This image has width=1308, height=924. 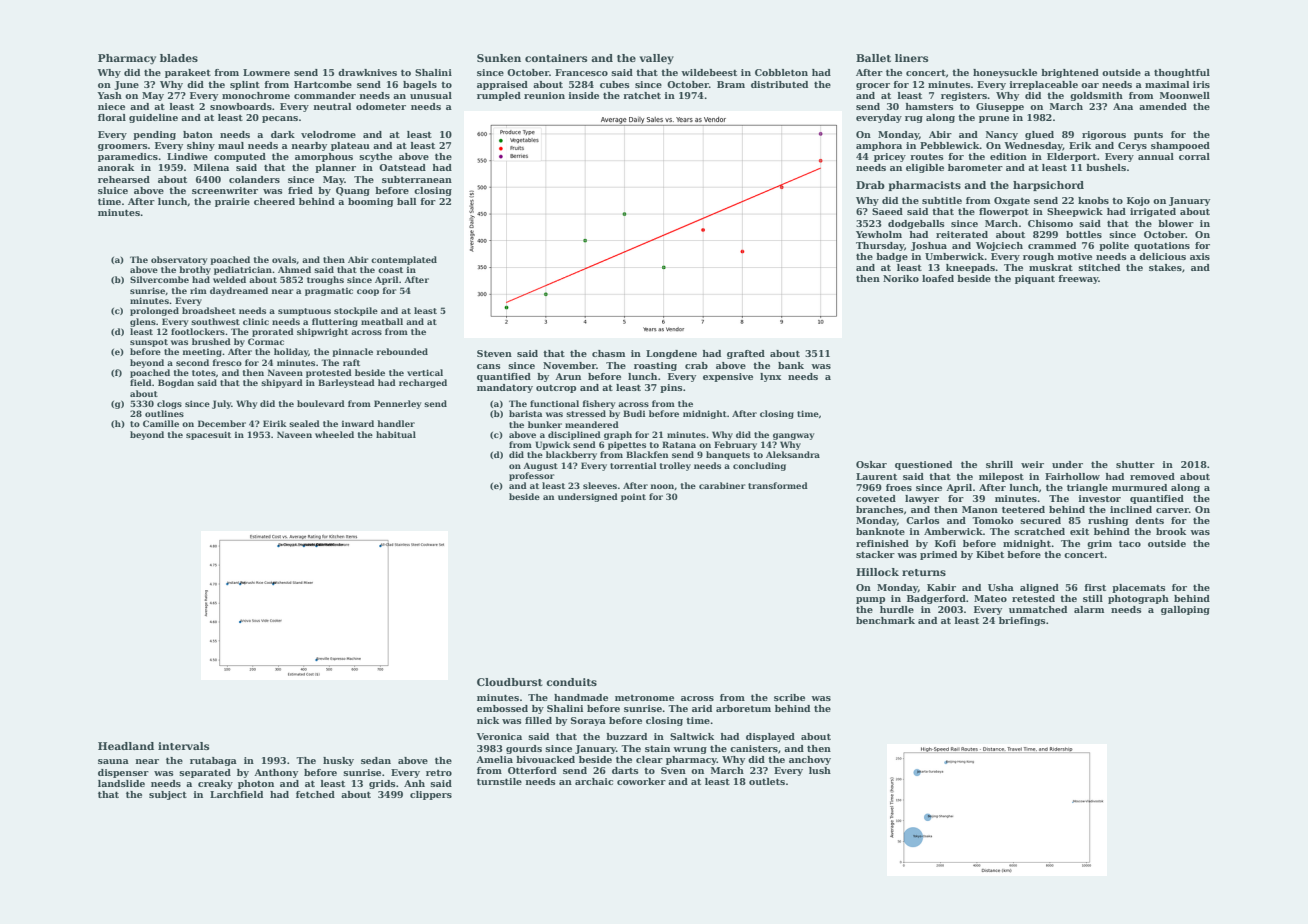 I want to click on Yewholm, so click(x=879, y=234).
